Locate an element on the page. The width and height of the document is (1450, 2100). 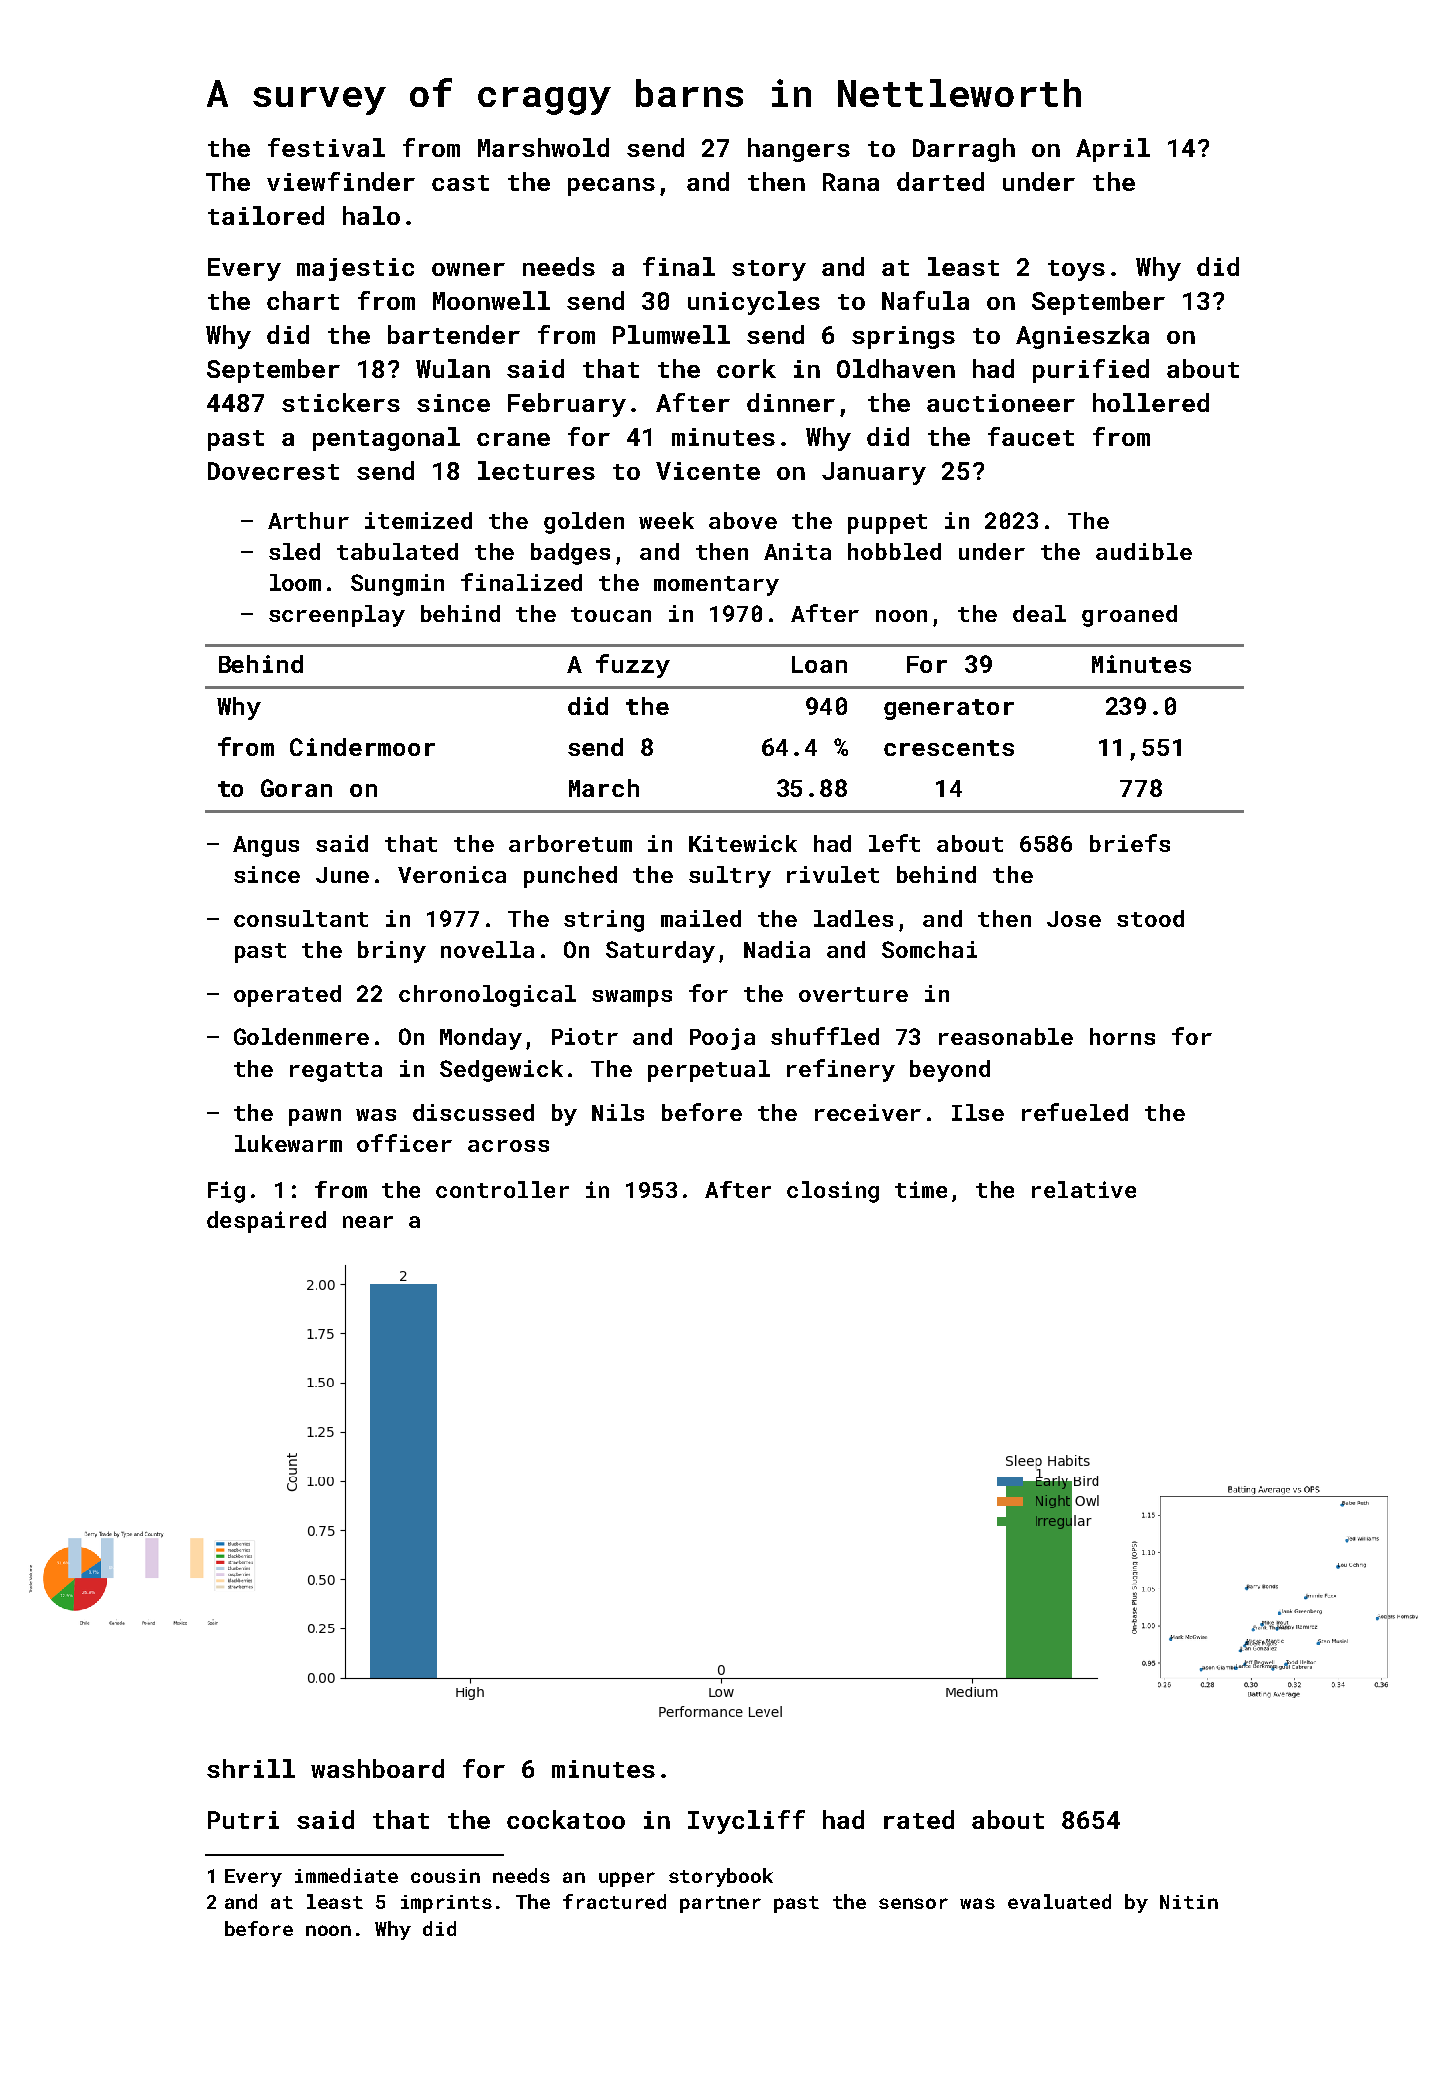
near is located at coordinates (368, 1222).
